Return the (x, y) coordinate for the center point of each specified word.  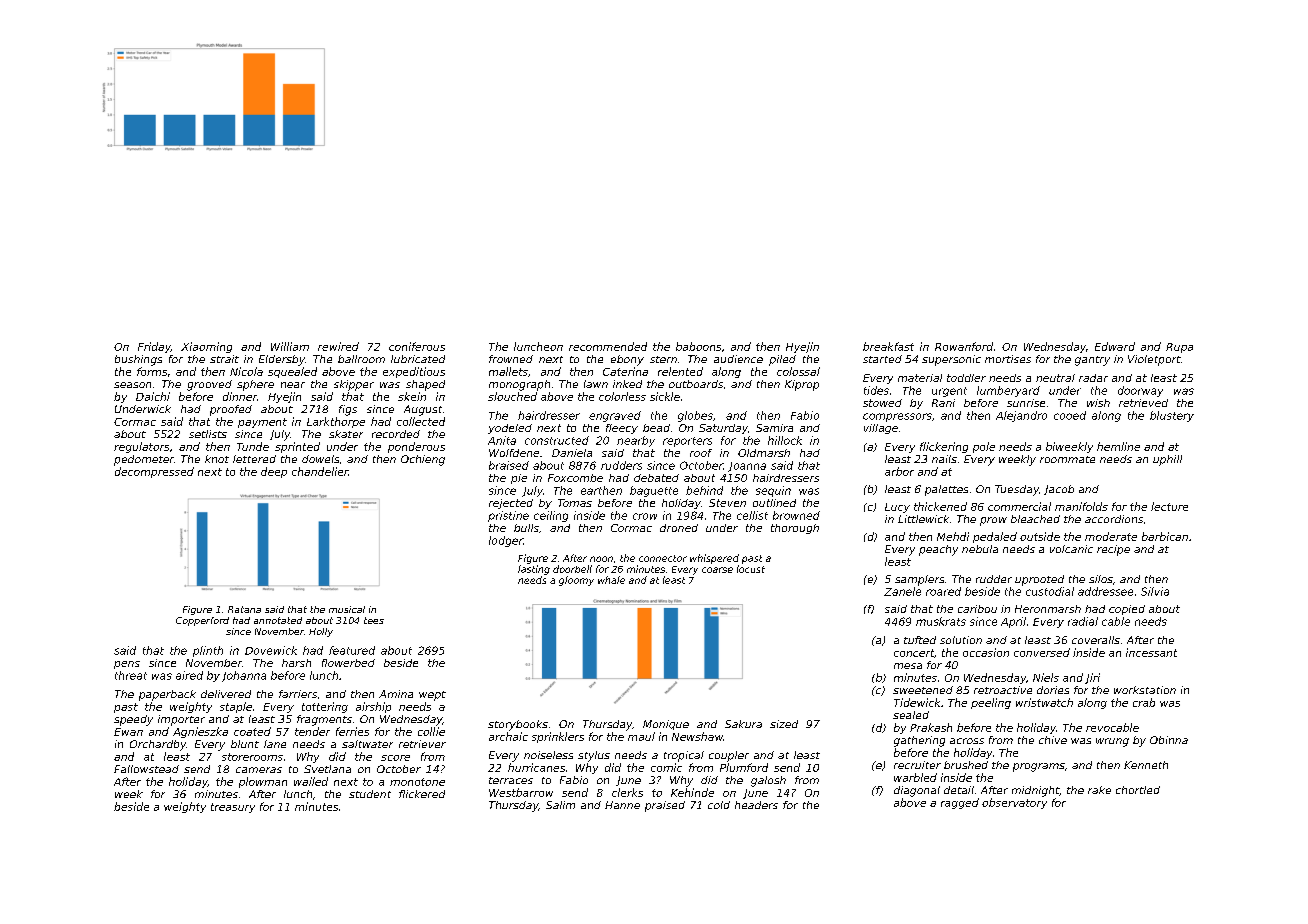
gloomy (576, 581)
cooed (1070, 415)
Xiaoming (206, 347)
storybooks (518, 725)
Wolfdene (514, 453)
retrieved (1143, 403)
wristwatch (1044, 702)
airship (373, 707)
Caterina (625, 371)
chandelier (320, 471)
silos (1101, 579)
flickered (422, 794)
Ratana (244, 609)
